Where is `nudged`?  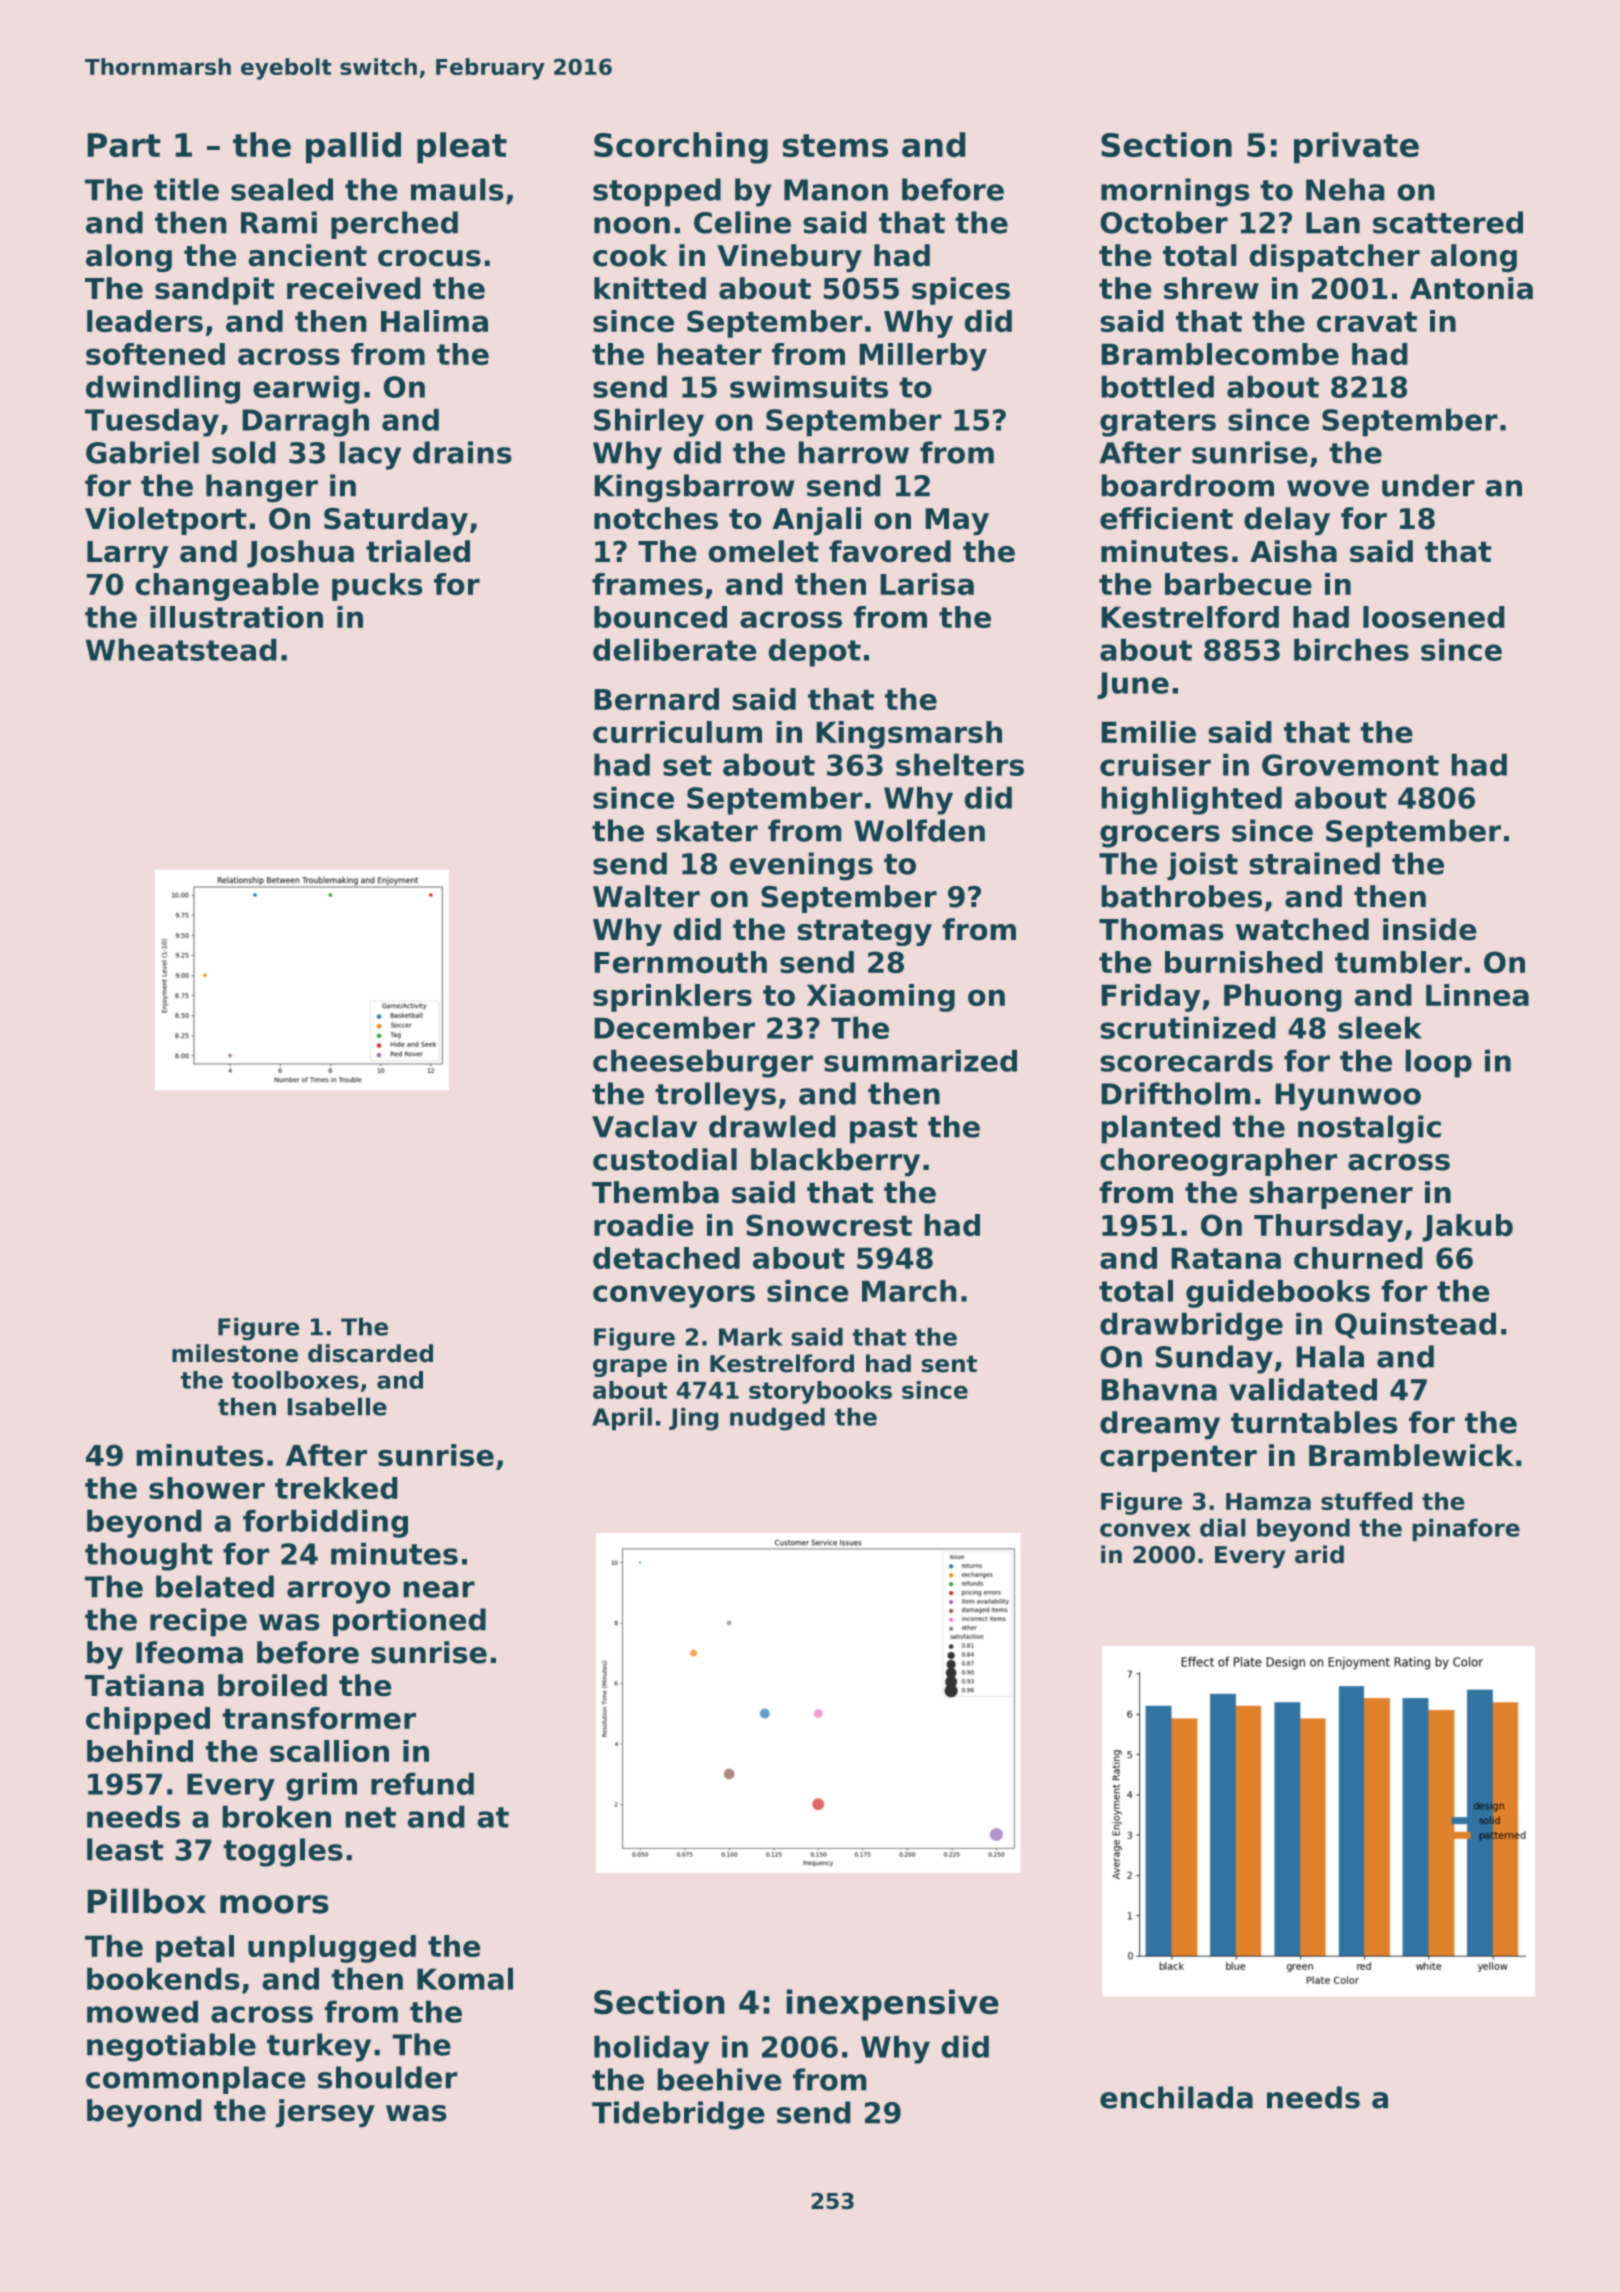 nudged is located at coordinates (777, 1419).
